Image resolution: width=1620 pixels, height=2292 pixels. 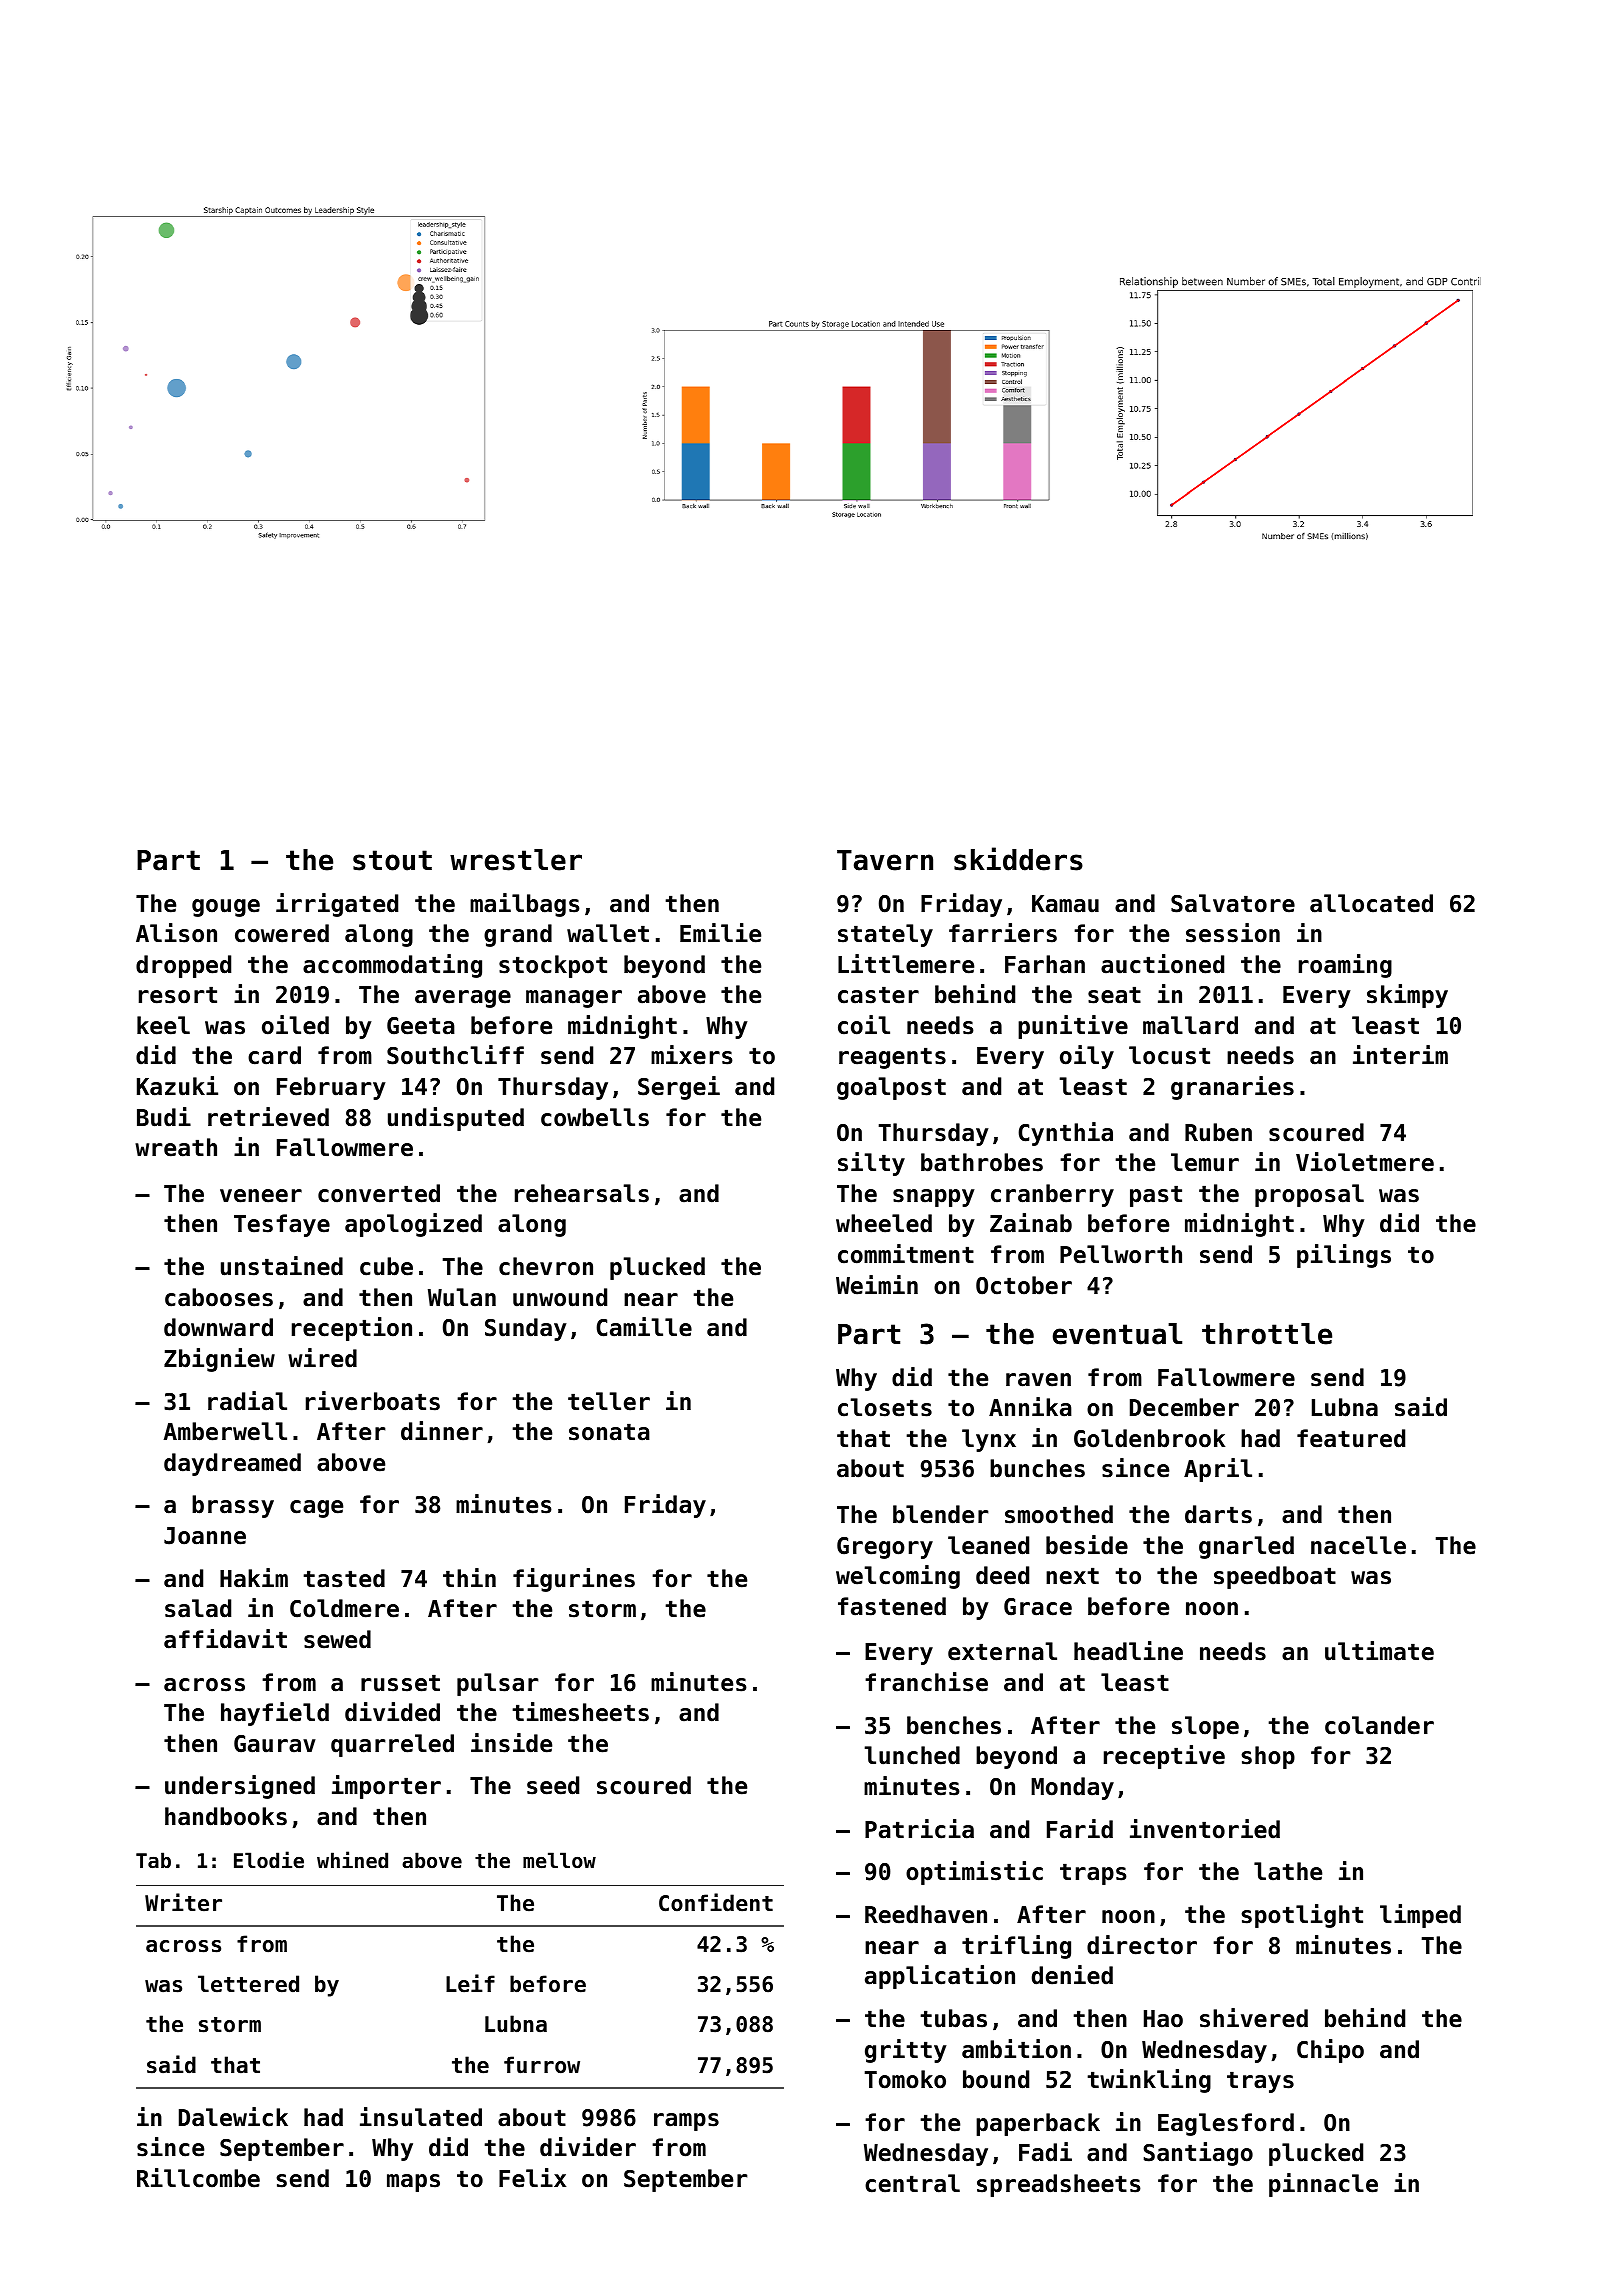 I want to click on skidders, so click(x=1018, y=859).
